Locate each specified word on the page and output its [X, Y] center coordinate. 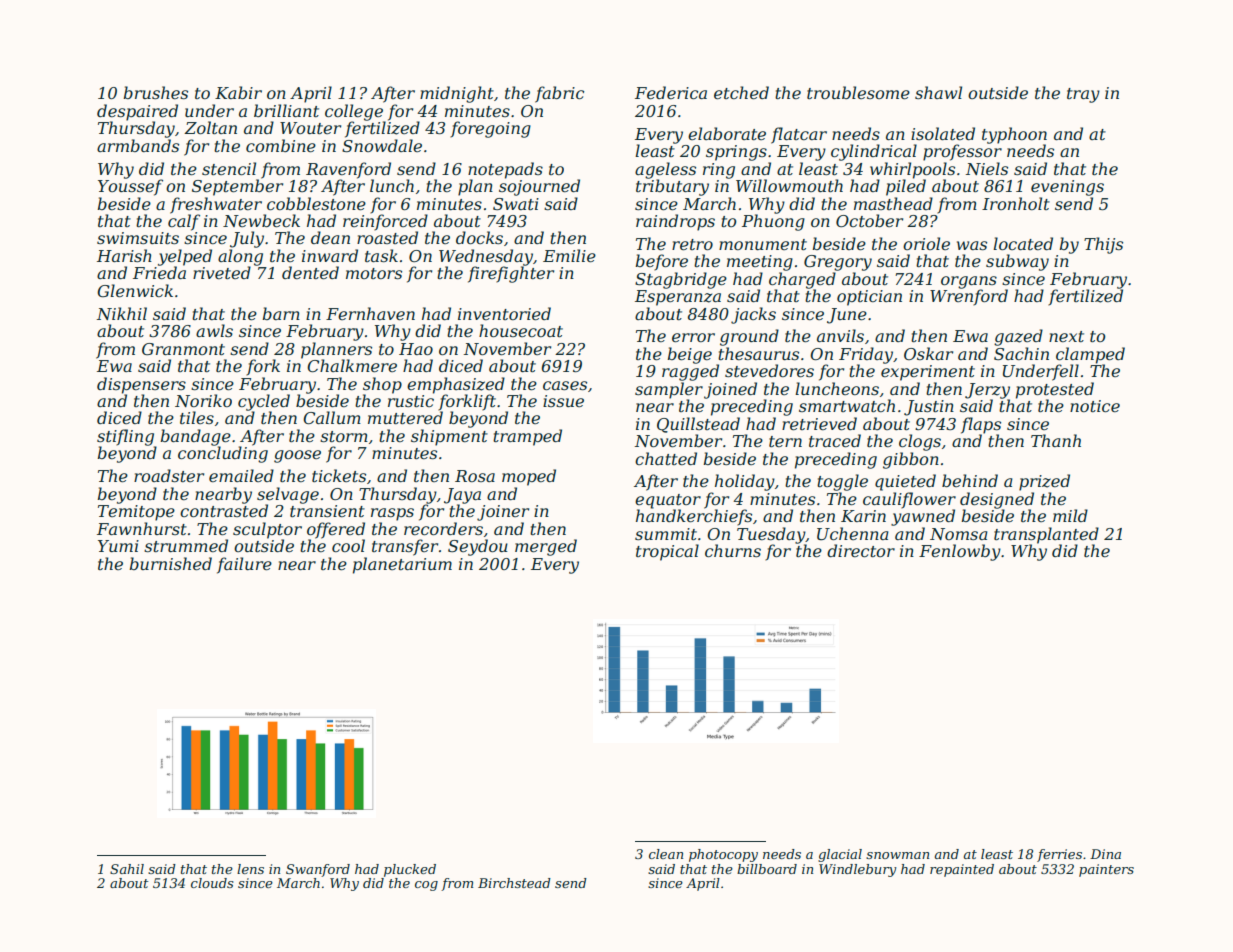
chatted [666, 458]
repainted [962, 870]
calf [184, 222]
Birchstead [514, 883]
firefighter [511, 274]
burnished [171, 563]
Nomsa [959, 534]
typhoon [1014, 135]
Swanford [318, 870]
